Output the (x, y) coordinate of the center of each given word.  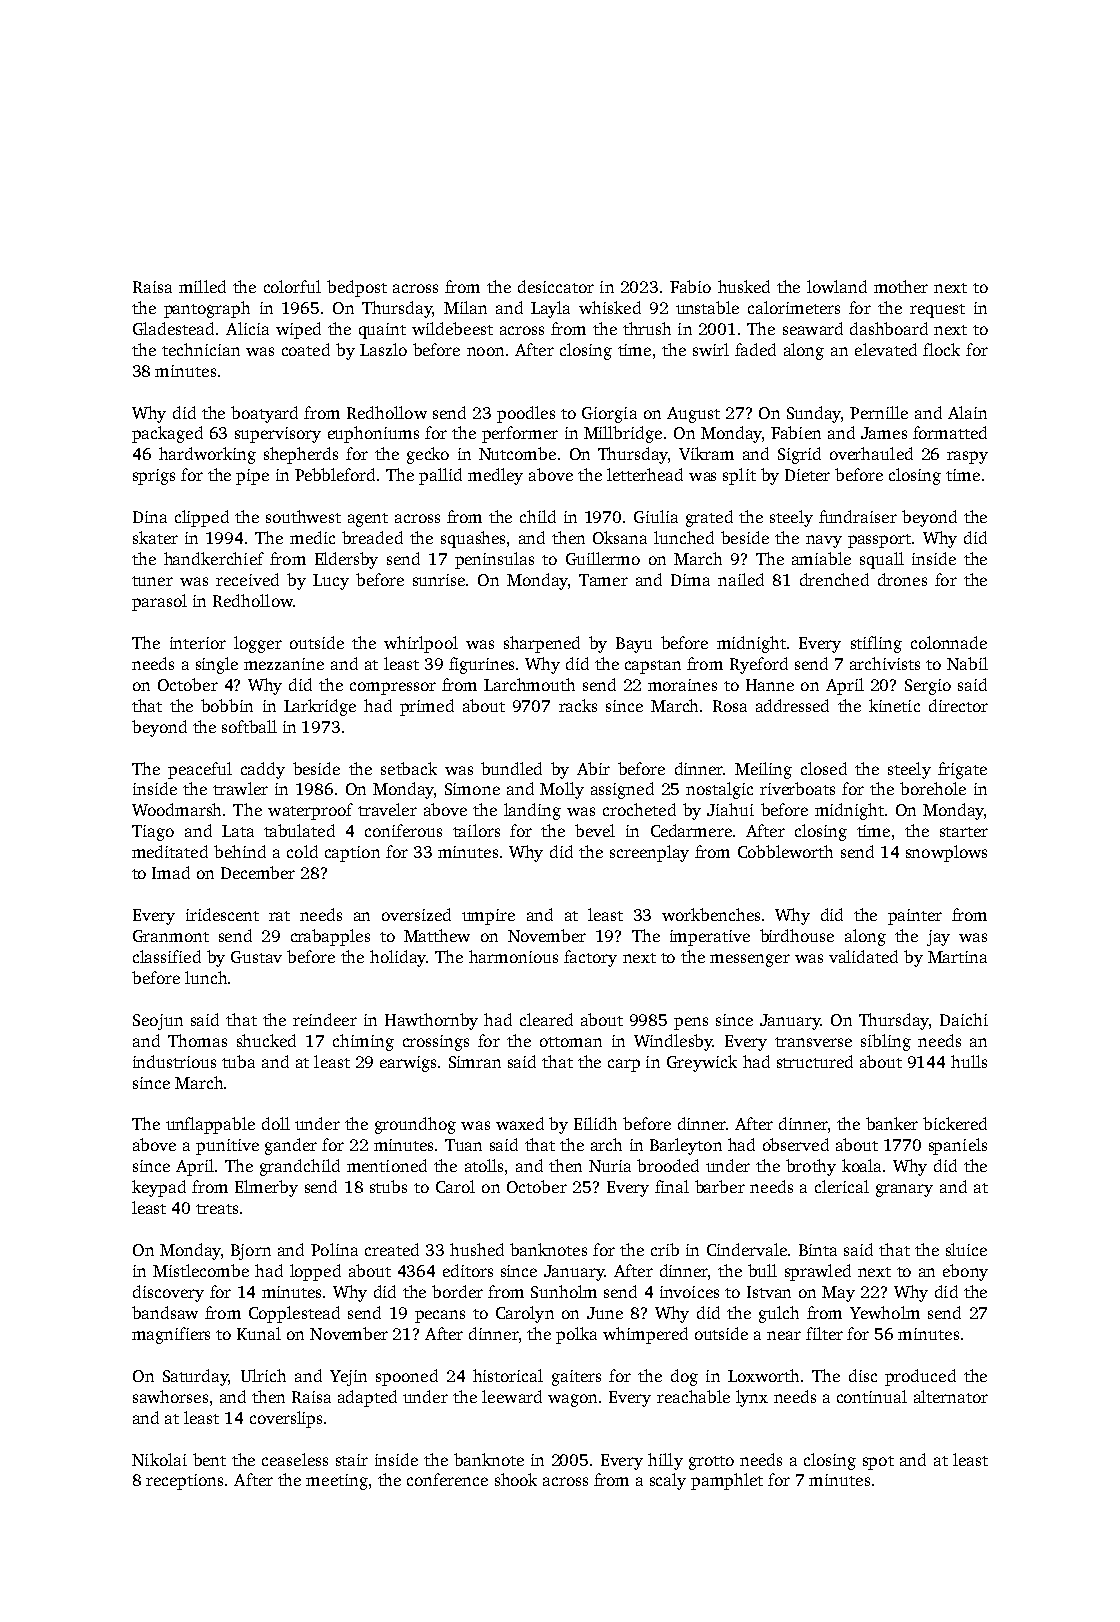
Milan (465, 307)
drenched (834, 579)
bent (209, 1459)
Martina (957, 957)
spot (878, 1463)
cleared (546, 1019)
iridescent (222, 914)
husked (744, 286)
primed (427, 707)
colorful (292, 286)
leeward (512, 1396)
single (217, 665)
